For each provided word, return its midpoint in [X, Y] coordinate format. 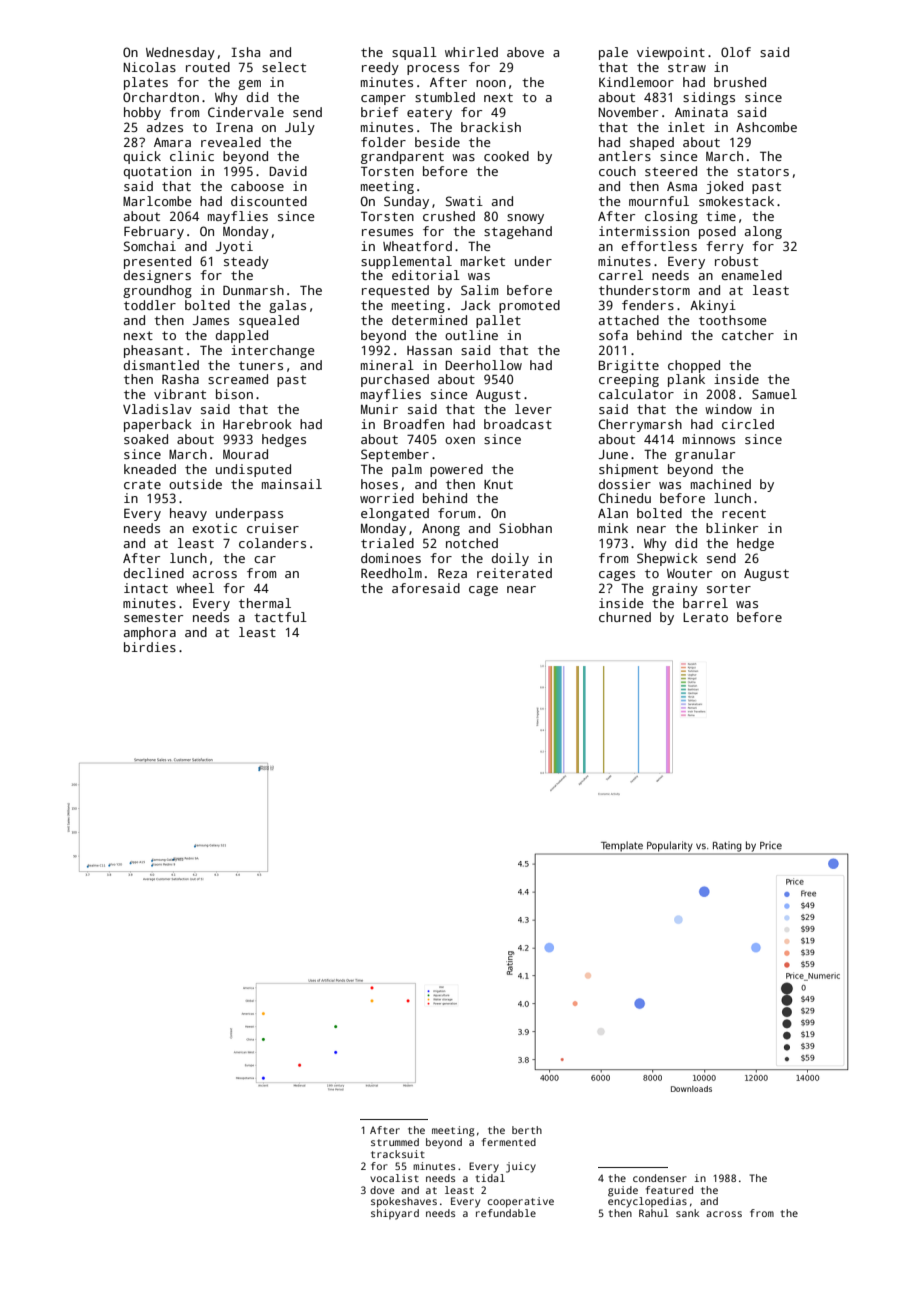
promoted [529, 306]
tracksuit [398, 1154]
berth [527, 1130]
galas [287, 306]
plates [146, 83]
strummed [395, 1142]
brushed [740, 82]
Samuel [774, 394]
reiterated [514, 573]
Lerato [705, 617]
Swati [464, 201]
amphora [150, 633]
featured [669, 1190]
